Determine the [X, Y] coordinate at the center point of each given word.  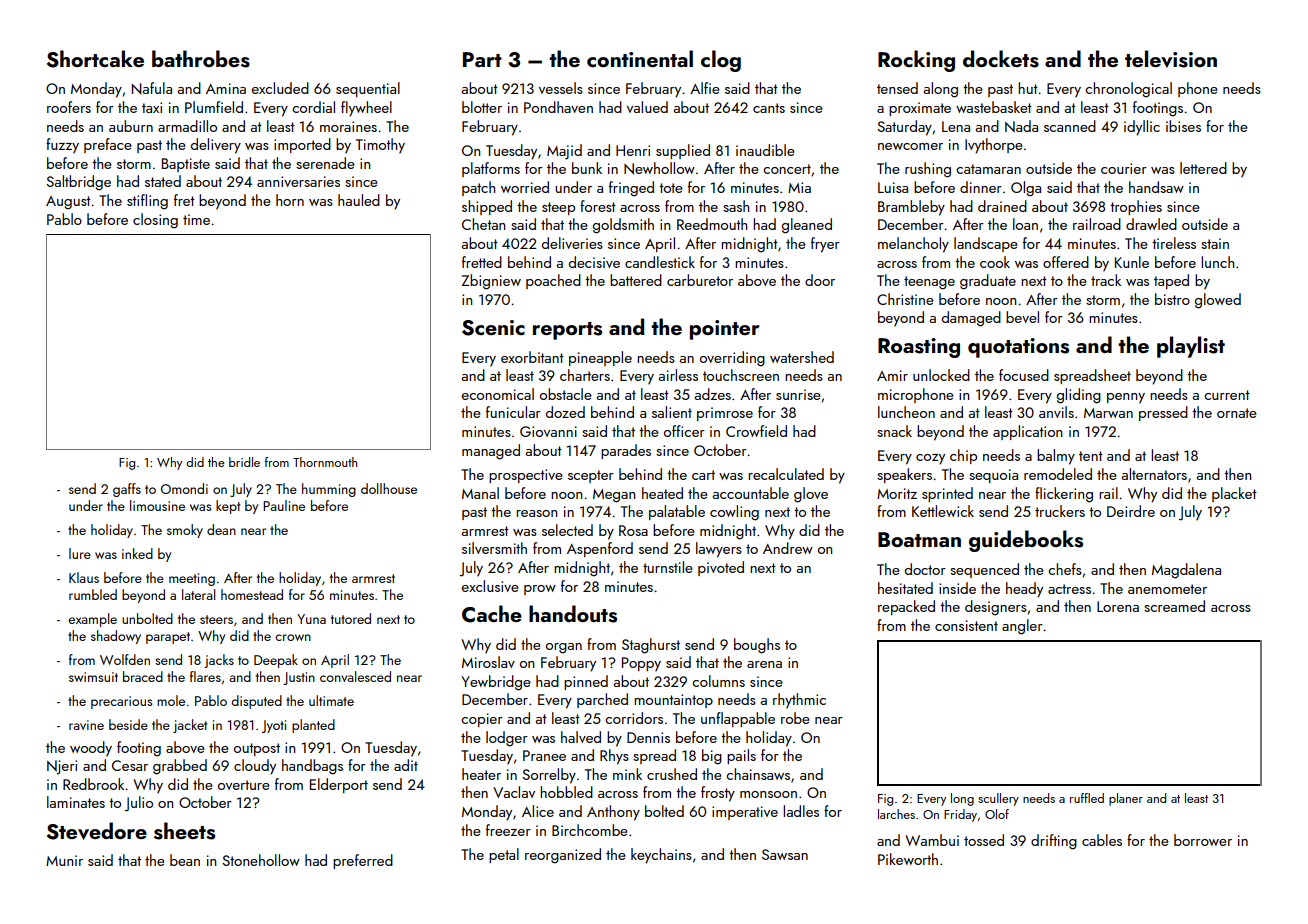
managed [491, 452]
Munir [64, 860]
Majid [564, 152]
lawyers [719, 550]
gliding [1079, 396]
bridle [244, 462]
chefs [1065, 569]
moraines [348, 126]
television [1171, 59]
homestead [252, 594]
